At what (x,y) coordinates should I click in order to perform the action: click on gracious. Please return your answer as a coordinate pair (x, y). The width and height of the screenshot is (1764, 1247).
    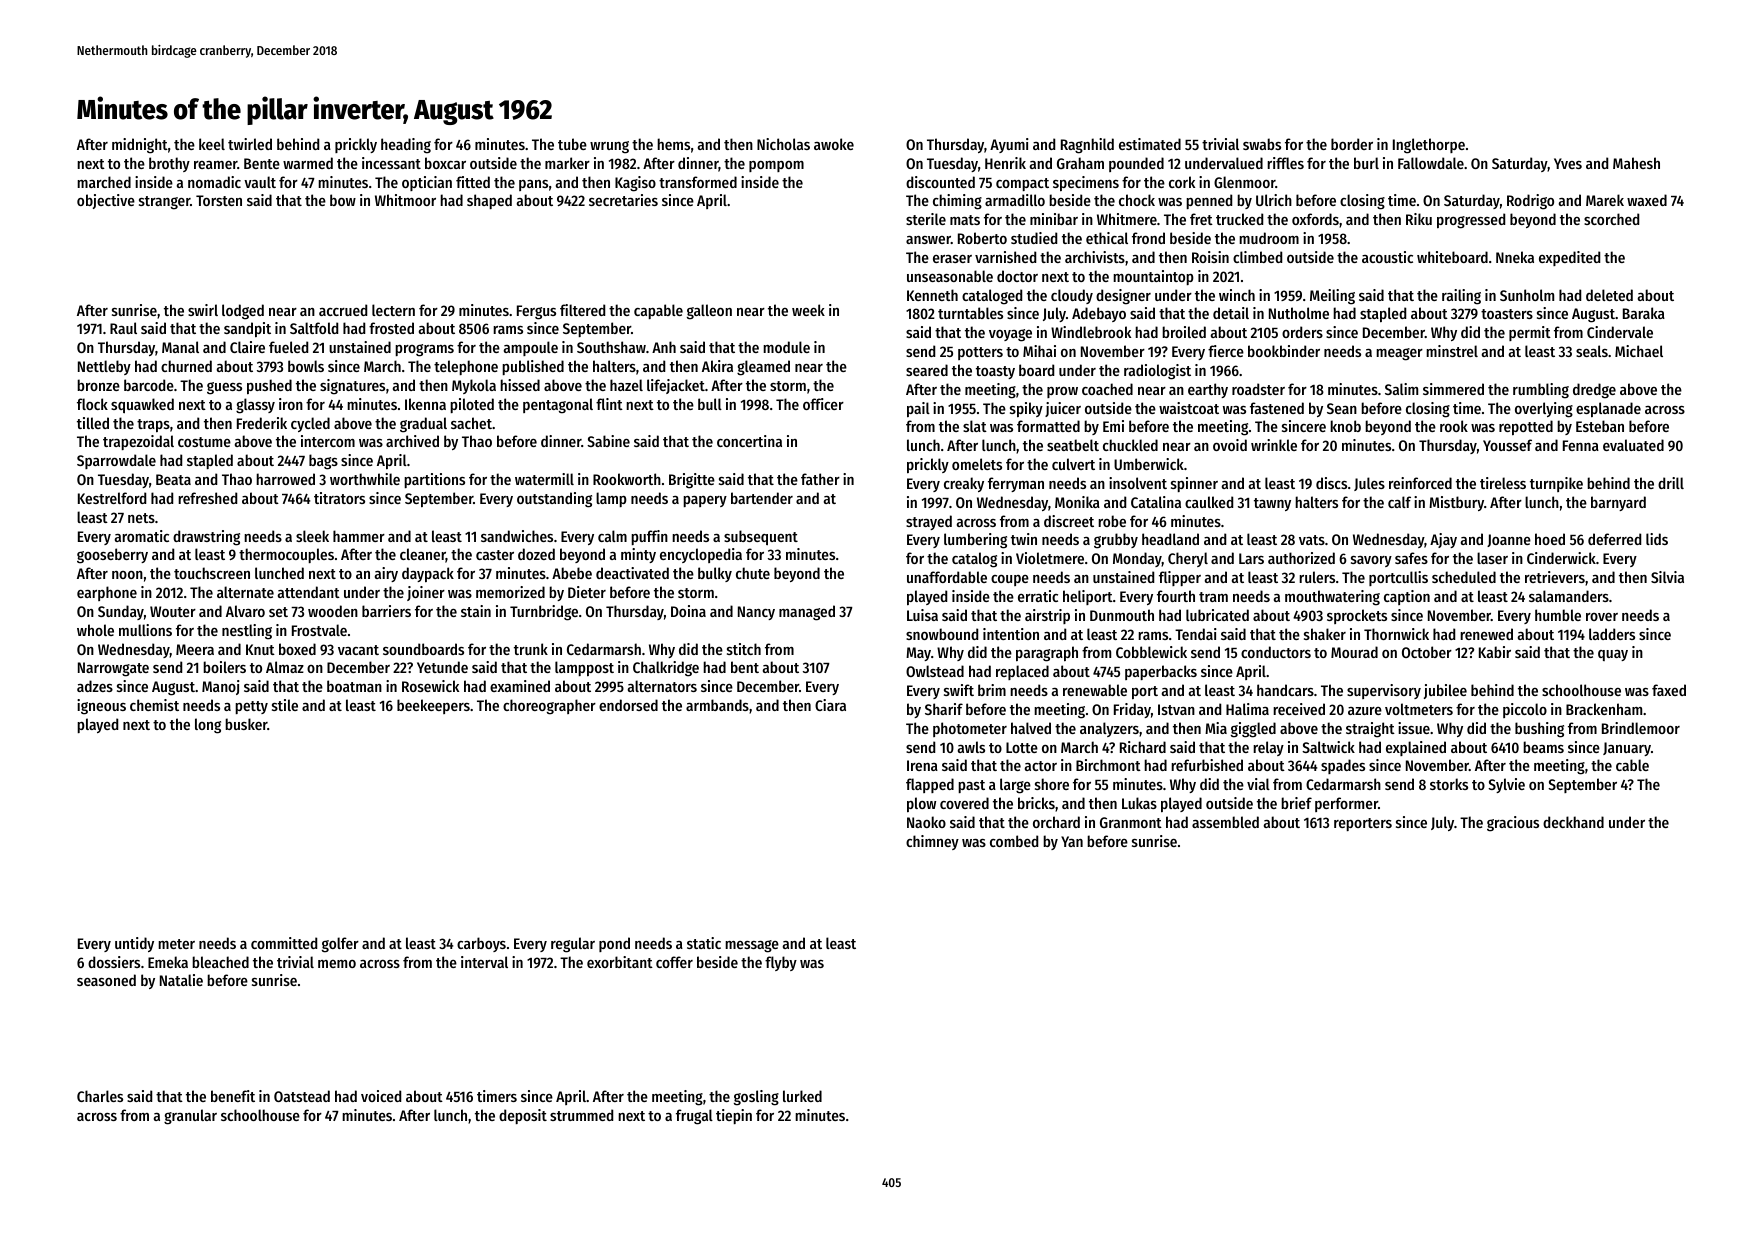
    Looking at the image, I should click on (1513, 824).
